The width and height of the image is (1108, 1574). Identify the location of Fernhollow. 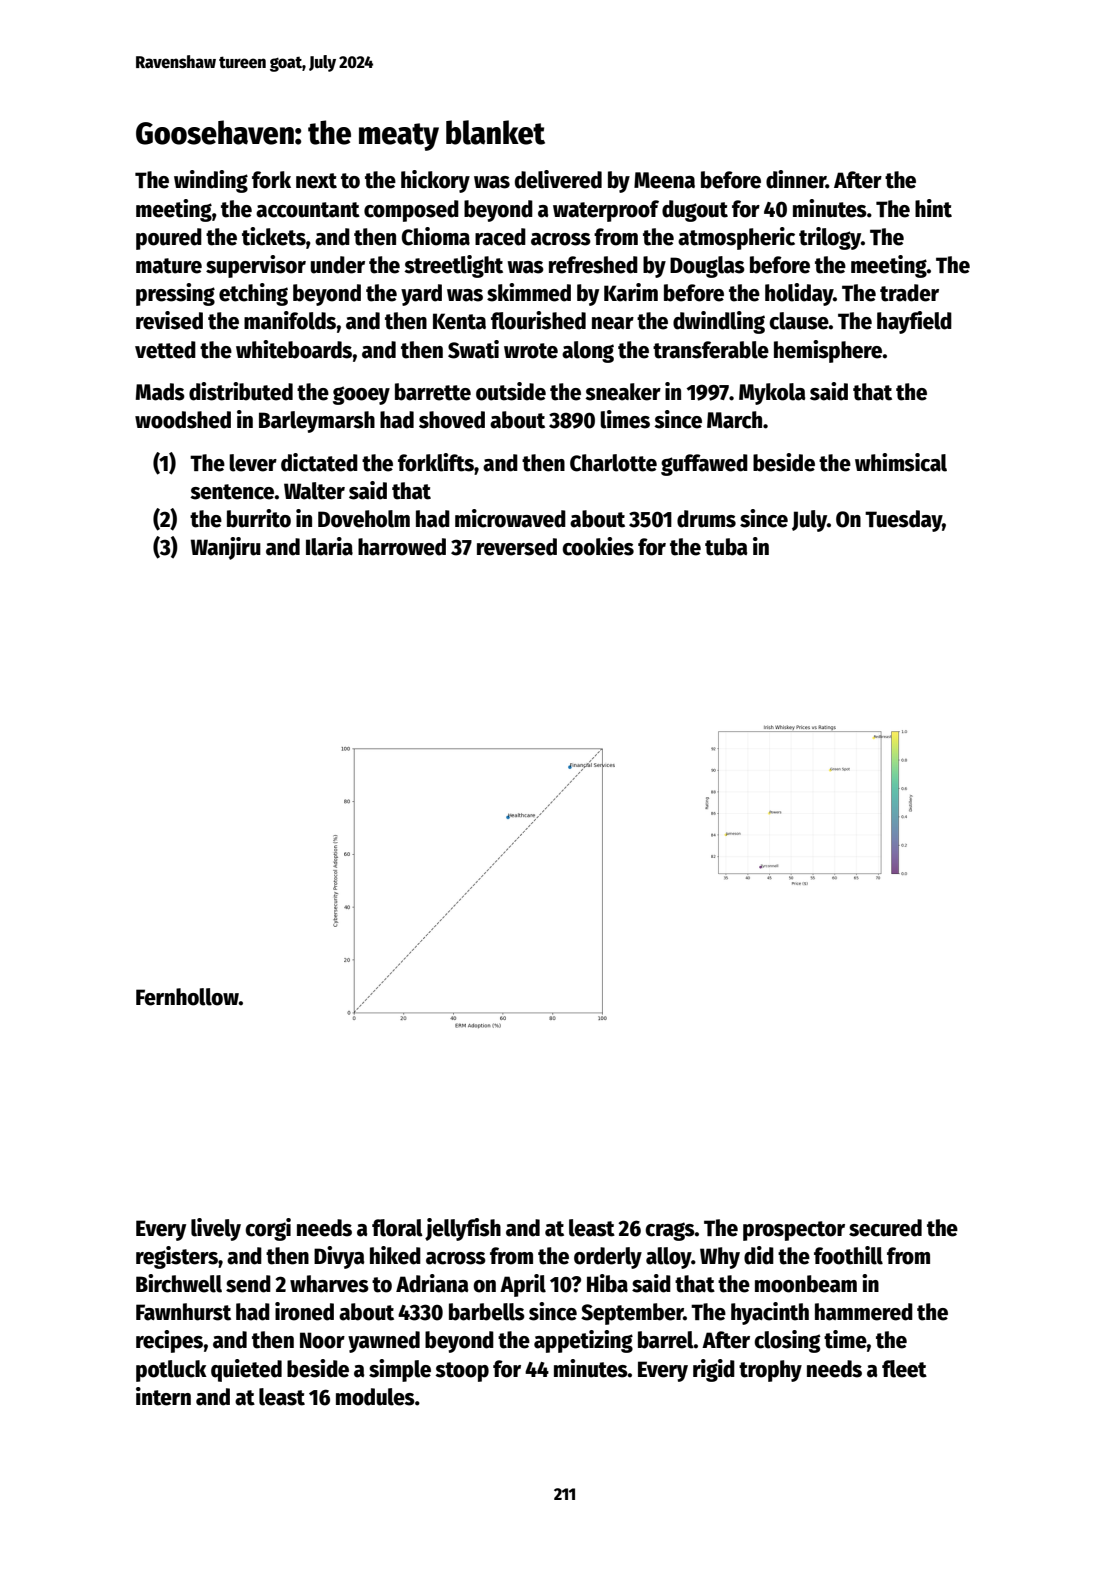
(187, 997).
